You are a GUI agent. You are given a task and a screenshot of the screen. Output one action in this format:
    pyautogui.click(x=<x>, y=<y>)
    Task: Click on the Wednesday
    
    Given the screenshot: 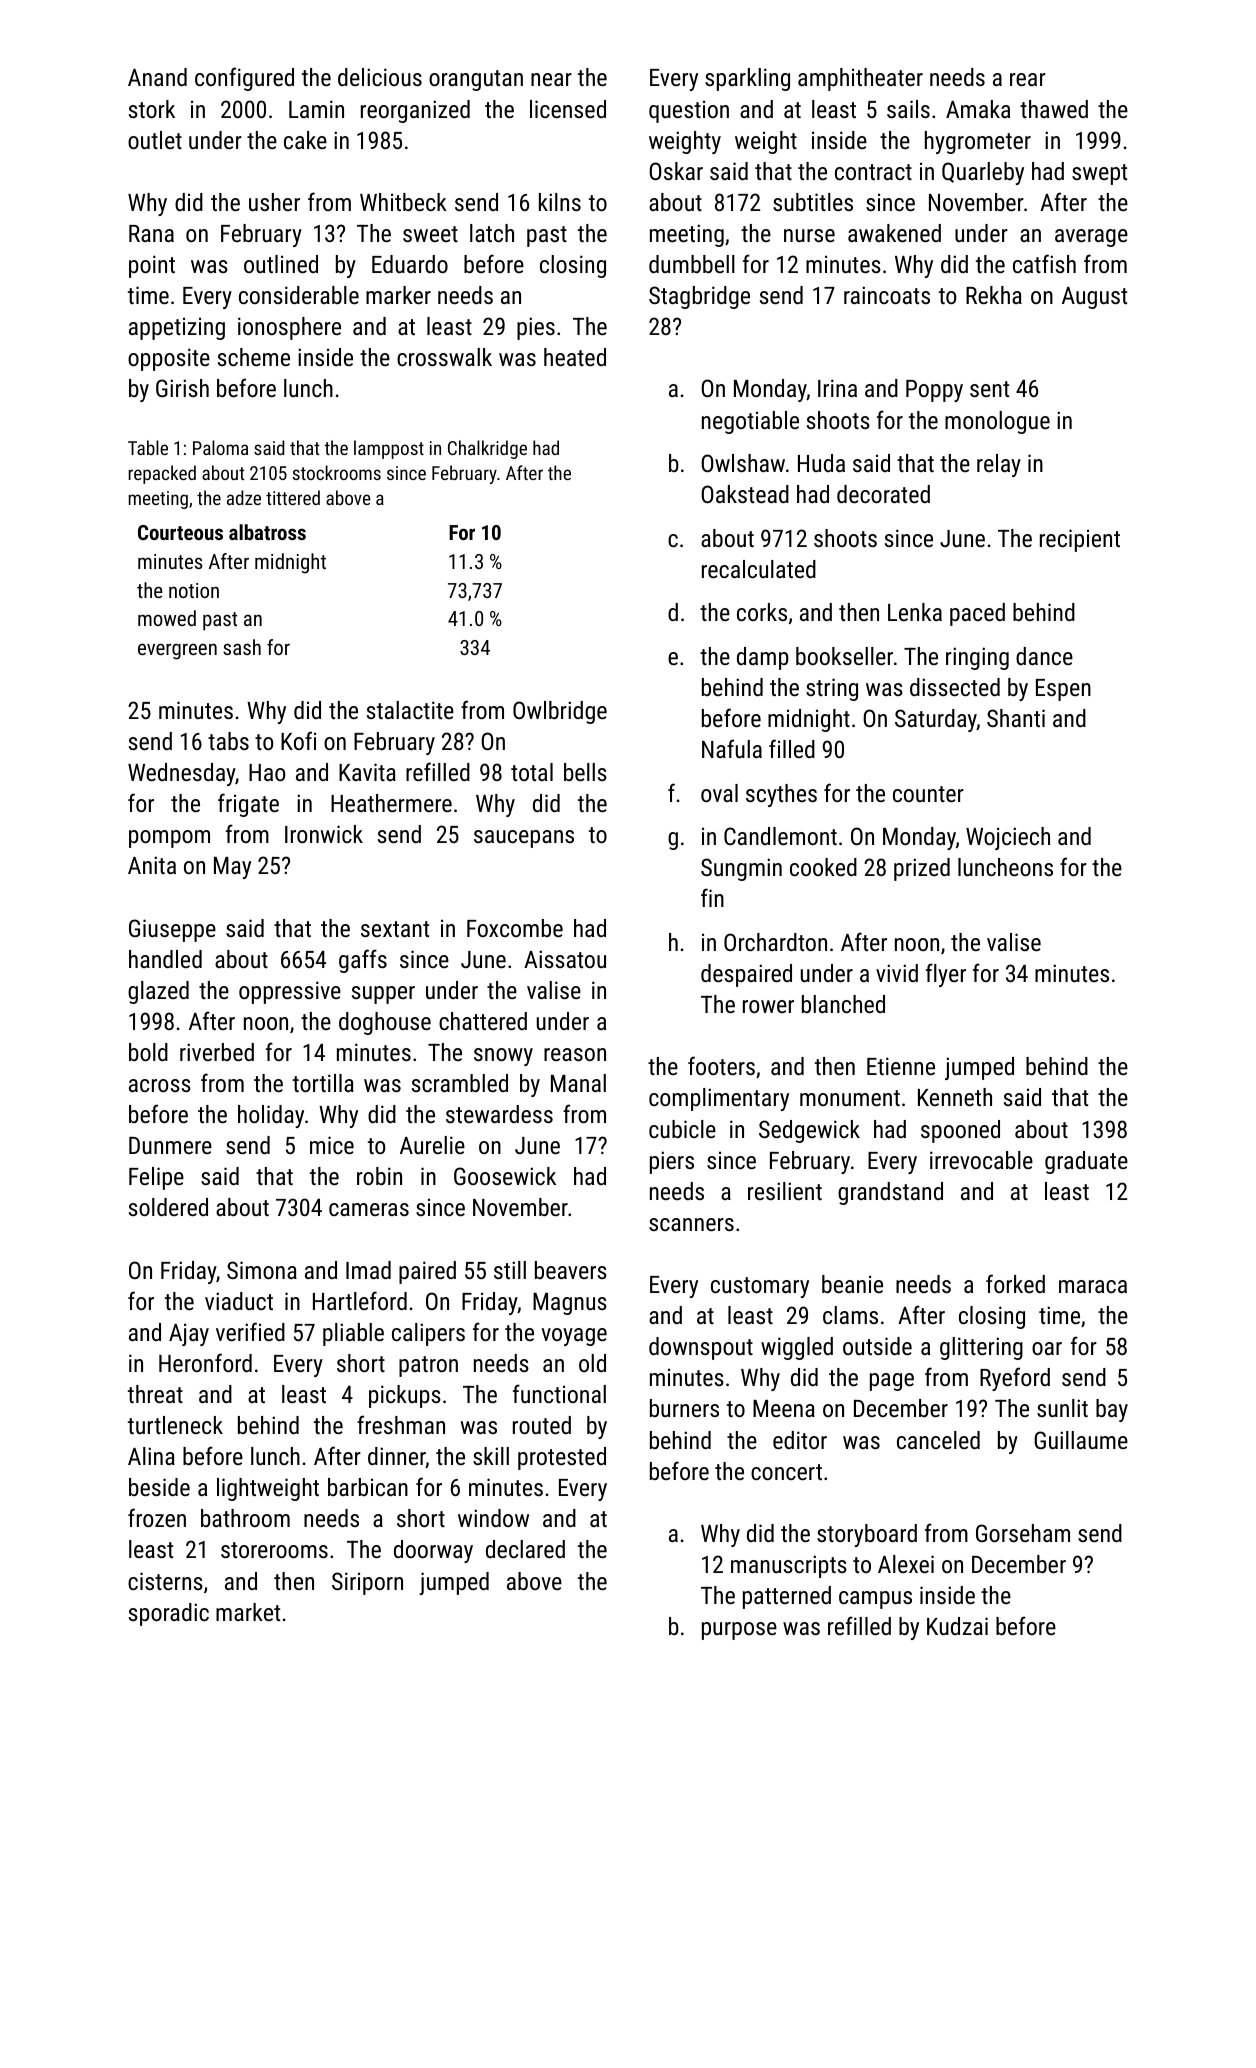 What is the action you would take?
    pyautogui.click(x=182, y=774)
